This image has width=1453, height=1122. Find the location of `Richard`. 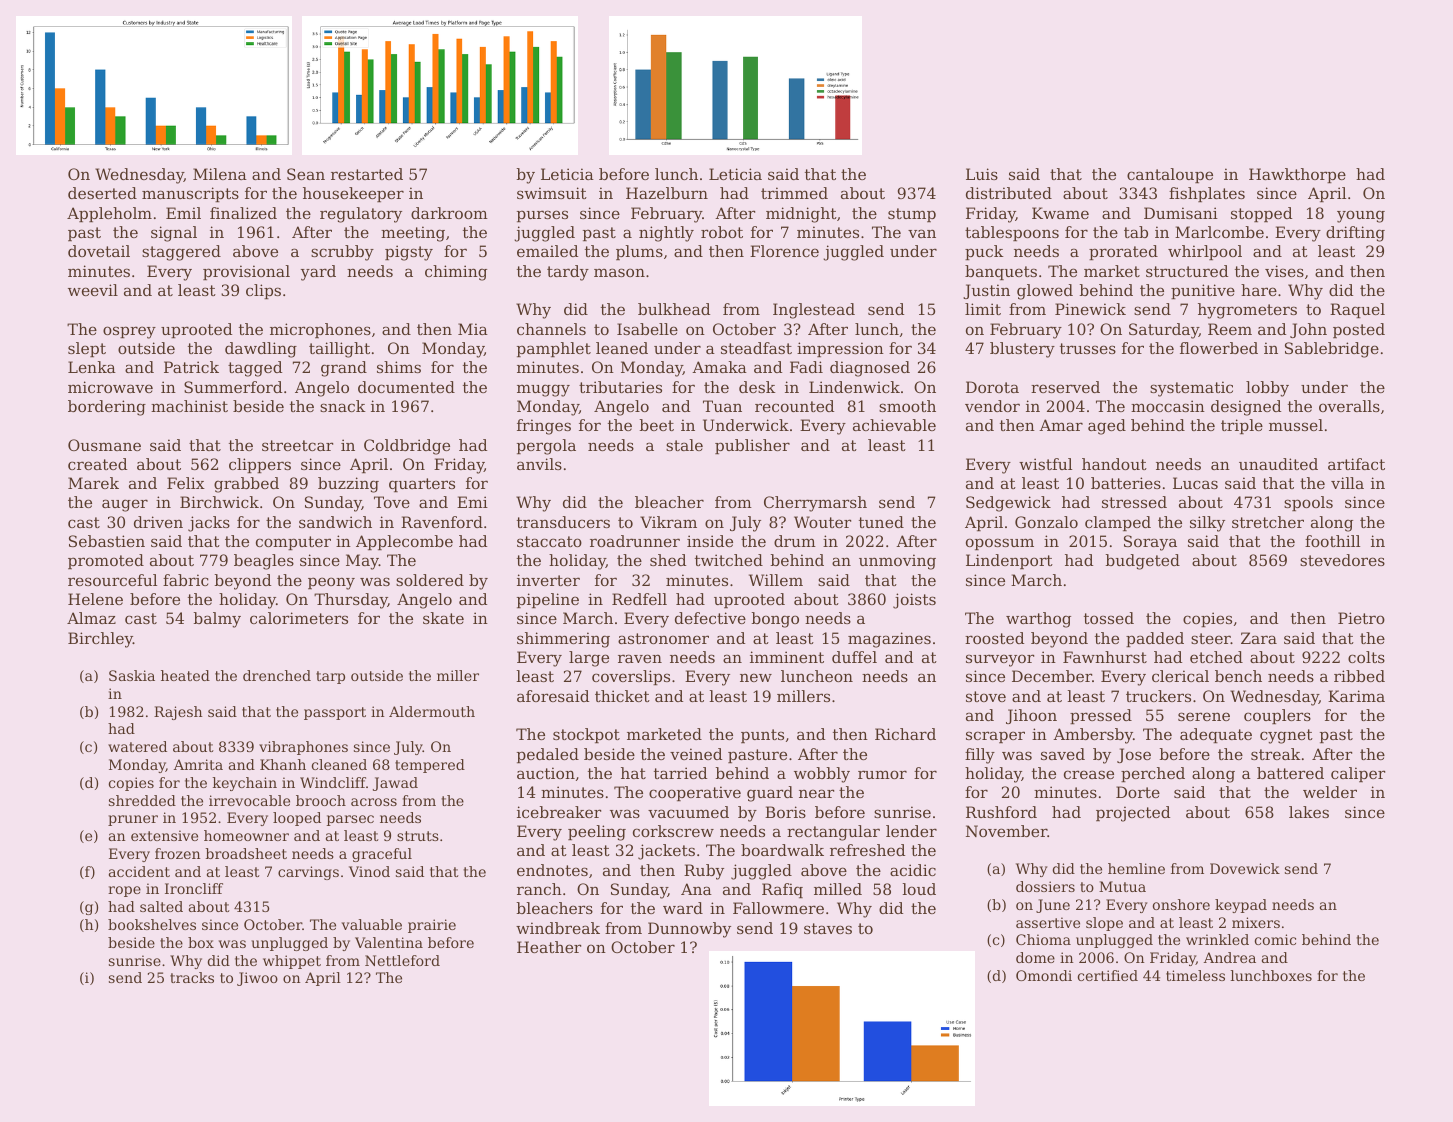

Richard is located at coordinates (905, 734).
